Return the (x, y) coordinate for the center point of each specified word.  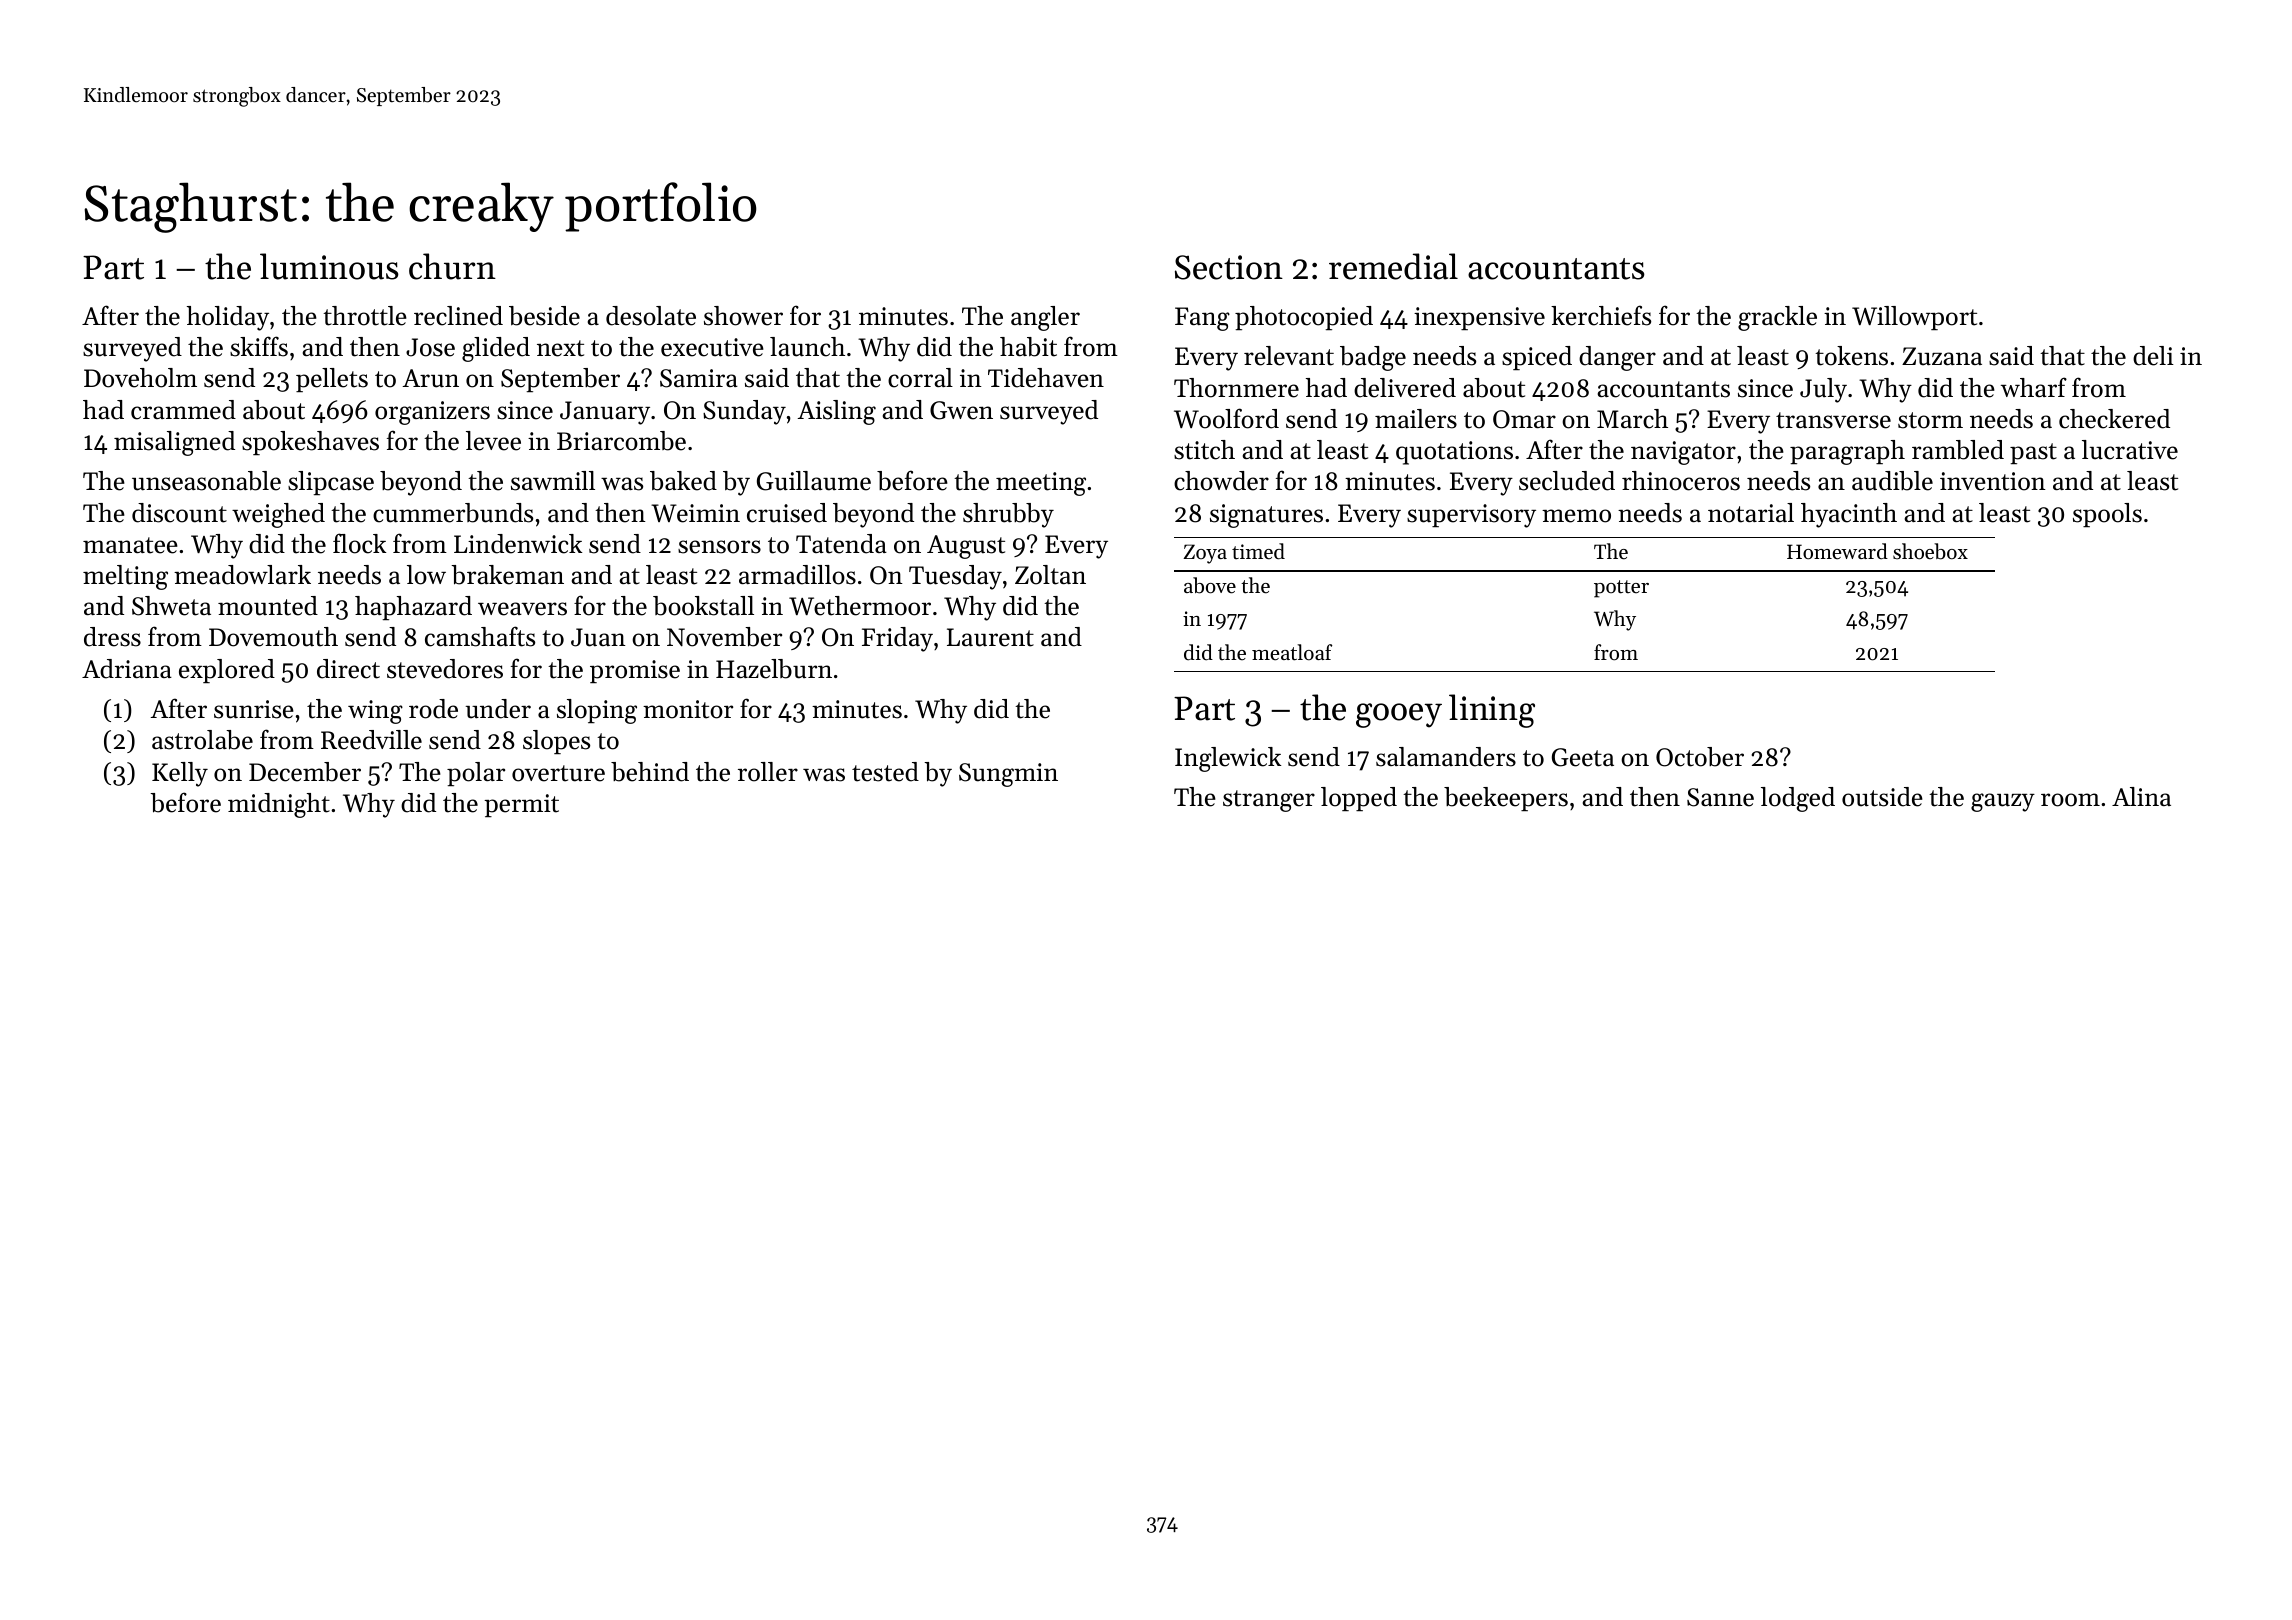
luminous (329, 266)
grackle (1777, 318)
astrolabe (202, 740)
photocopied (1304, 318)
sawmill (553, 481)
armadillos (797, 575)
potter (1621, 589)
